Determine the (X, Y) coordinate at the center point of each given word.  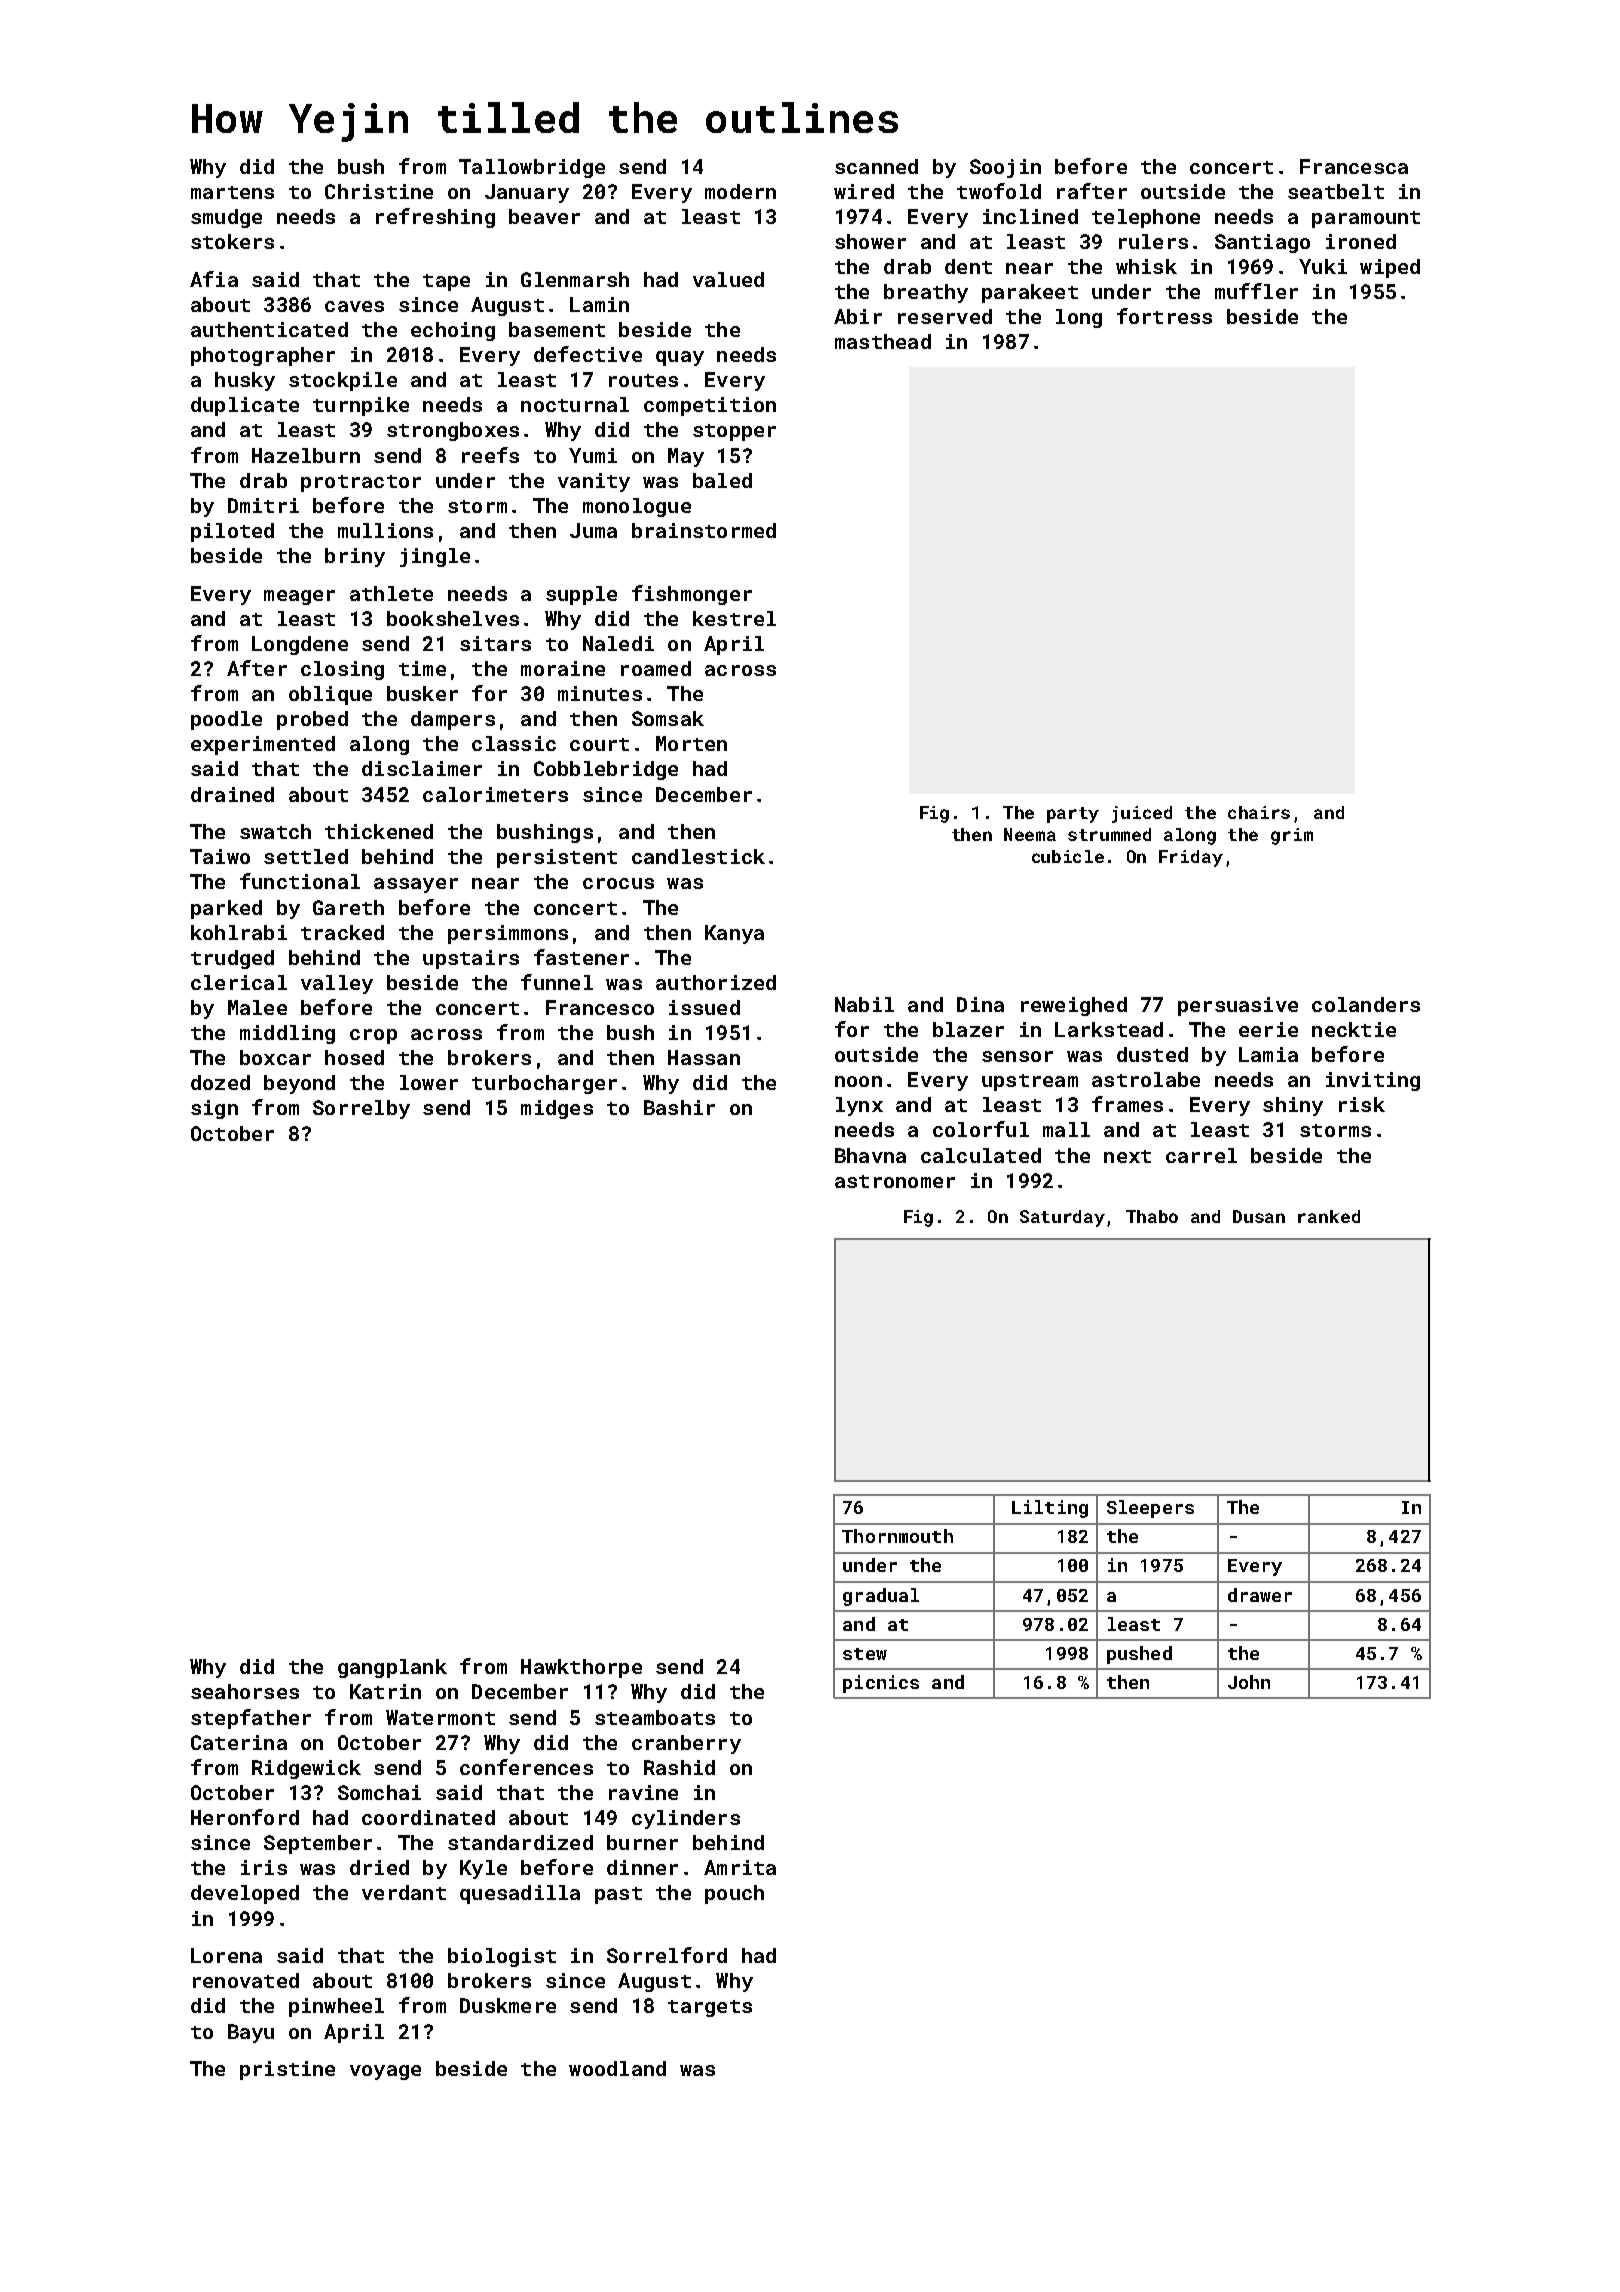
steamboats (655, 1717)
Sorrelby (361, 1109)
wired (864, 191)
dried (379, 1867)
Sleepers (1150, 1509)
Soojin (1005, 168)
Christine (379, 191)
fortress (1164, 316)
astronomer (895, 1181)
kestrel (734, 618)
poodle (226, 720)
